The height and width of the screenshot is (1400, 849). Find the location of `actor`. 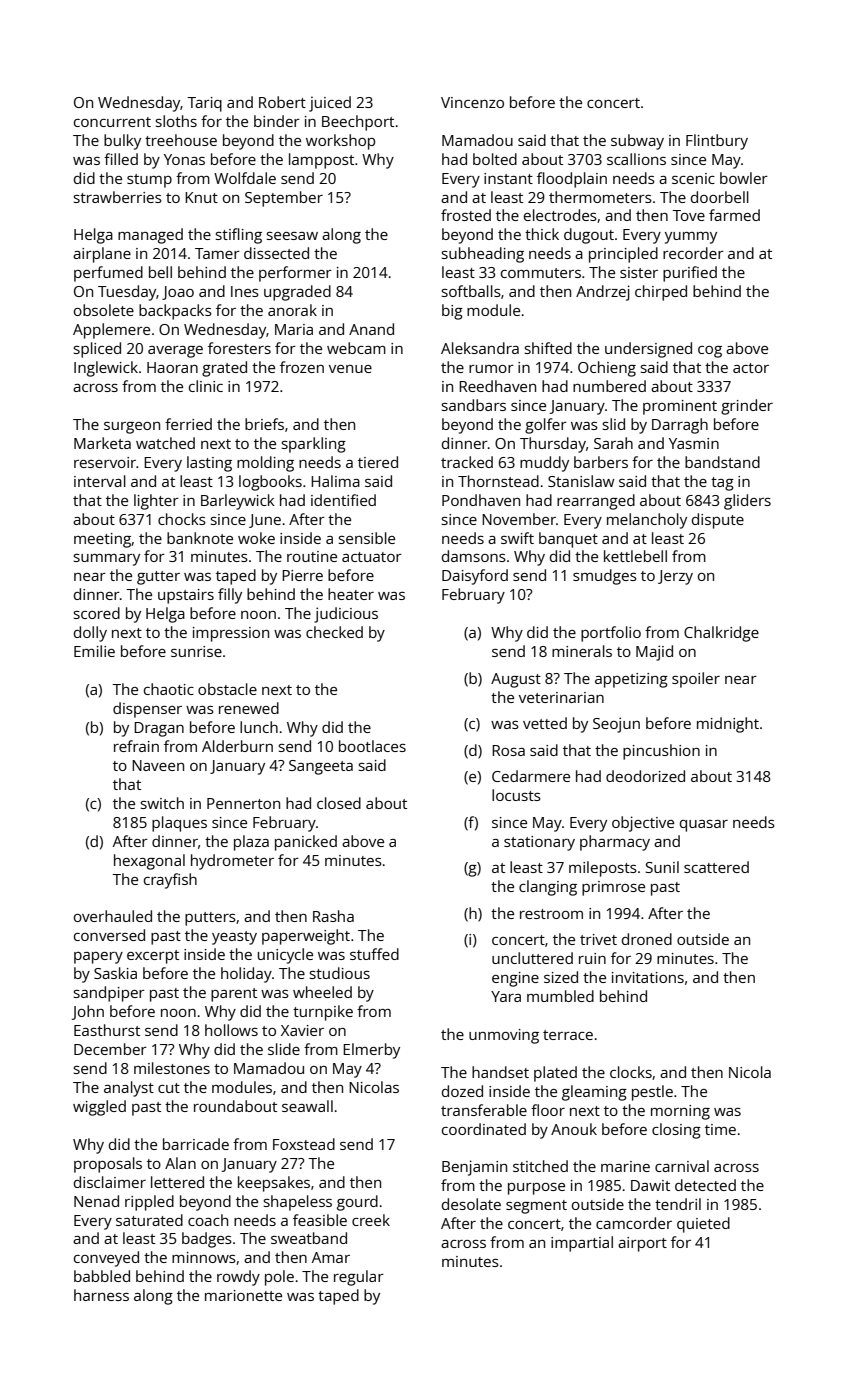

actor is located at coordinates (751, 368).
